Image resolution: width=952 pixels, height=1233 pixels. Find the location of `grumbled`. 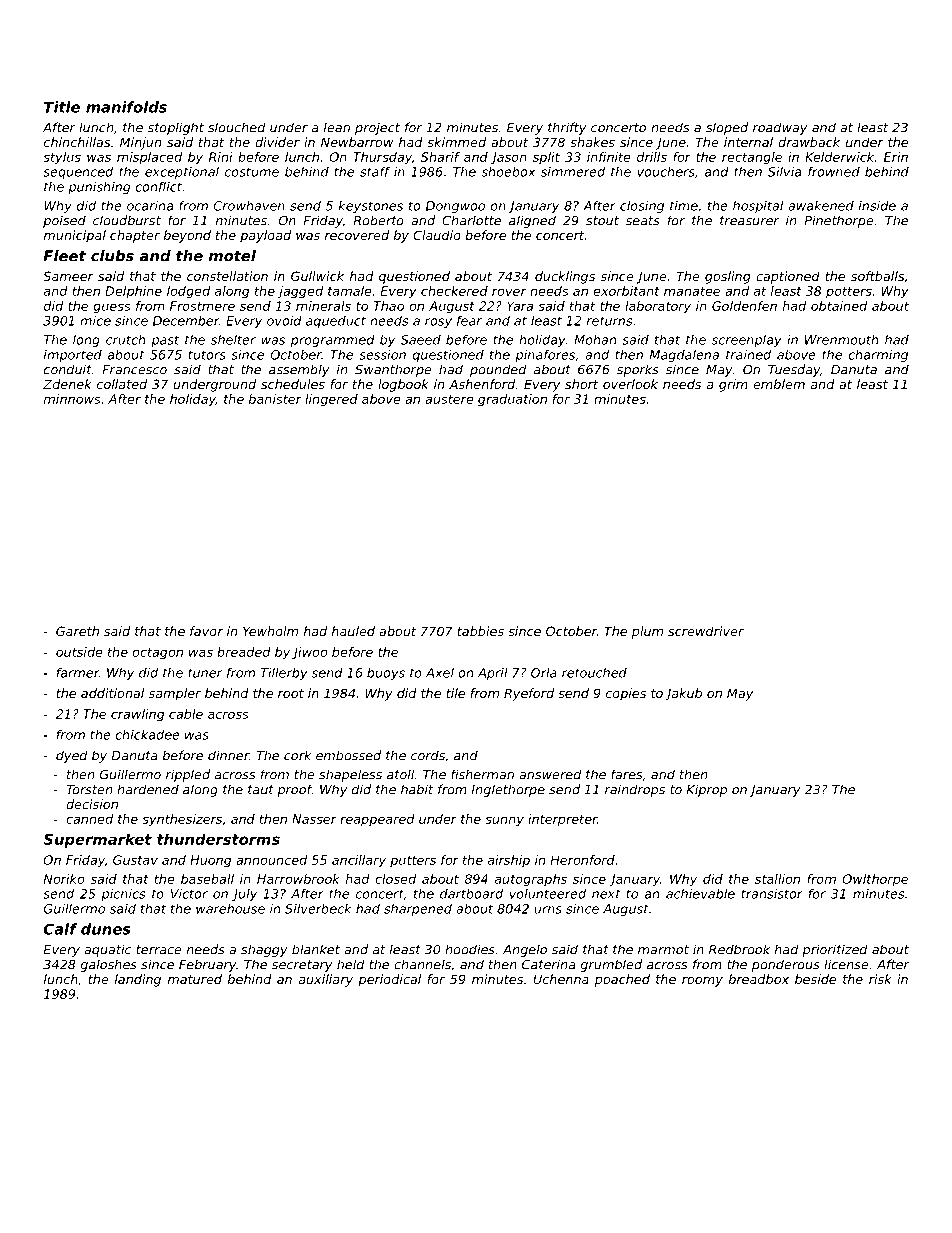

grumbled is located at coordinates (611, 965).
